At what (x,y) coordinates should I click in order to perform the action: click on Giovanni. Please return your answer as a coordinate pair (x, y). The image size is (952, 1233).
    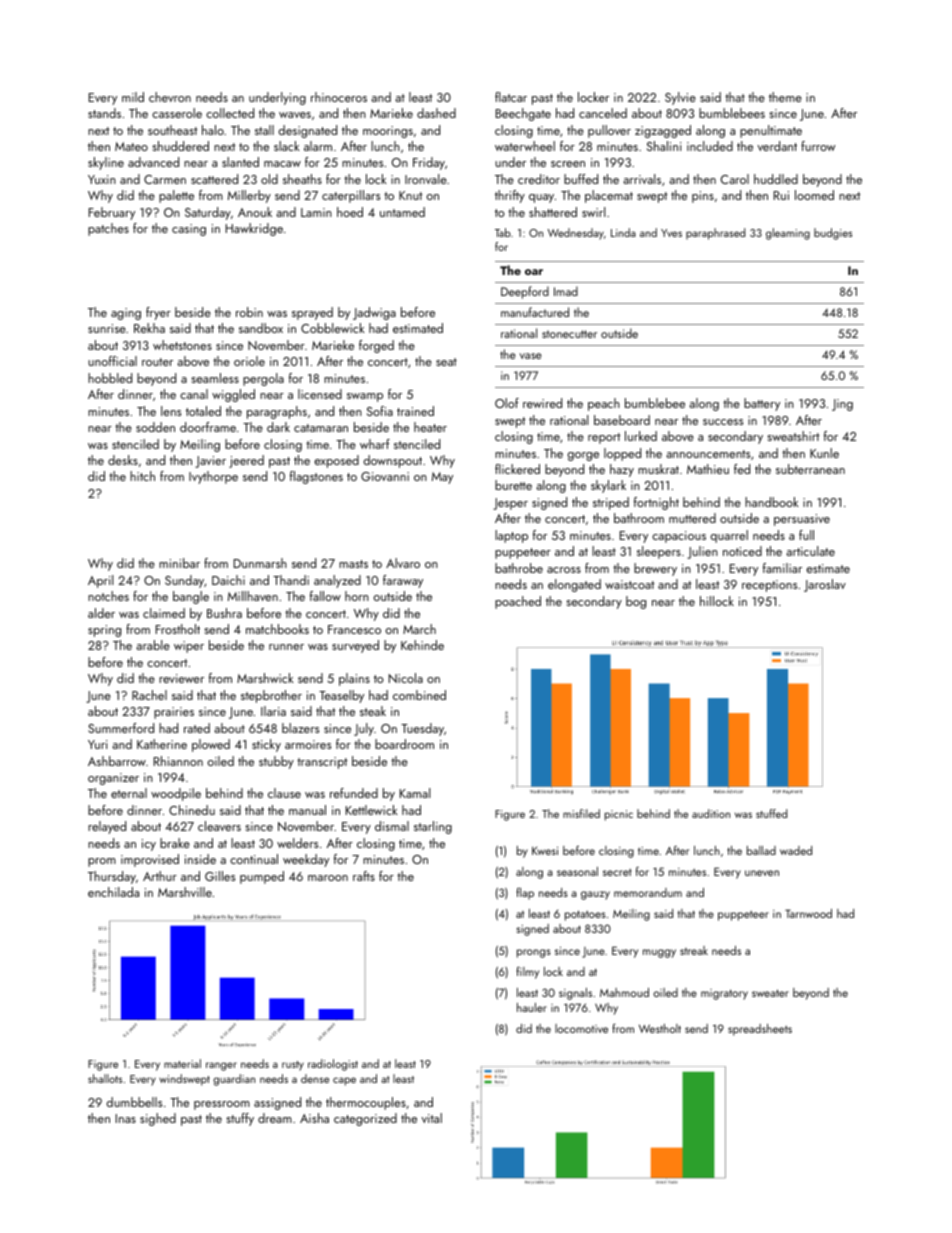
    Looking at the image, I should click on (385, 476).
